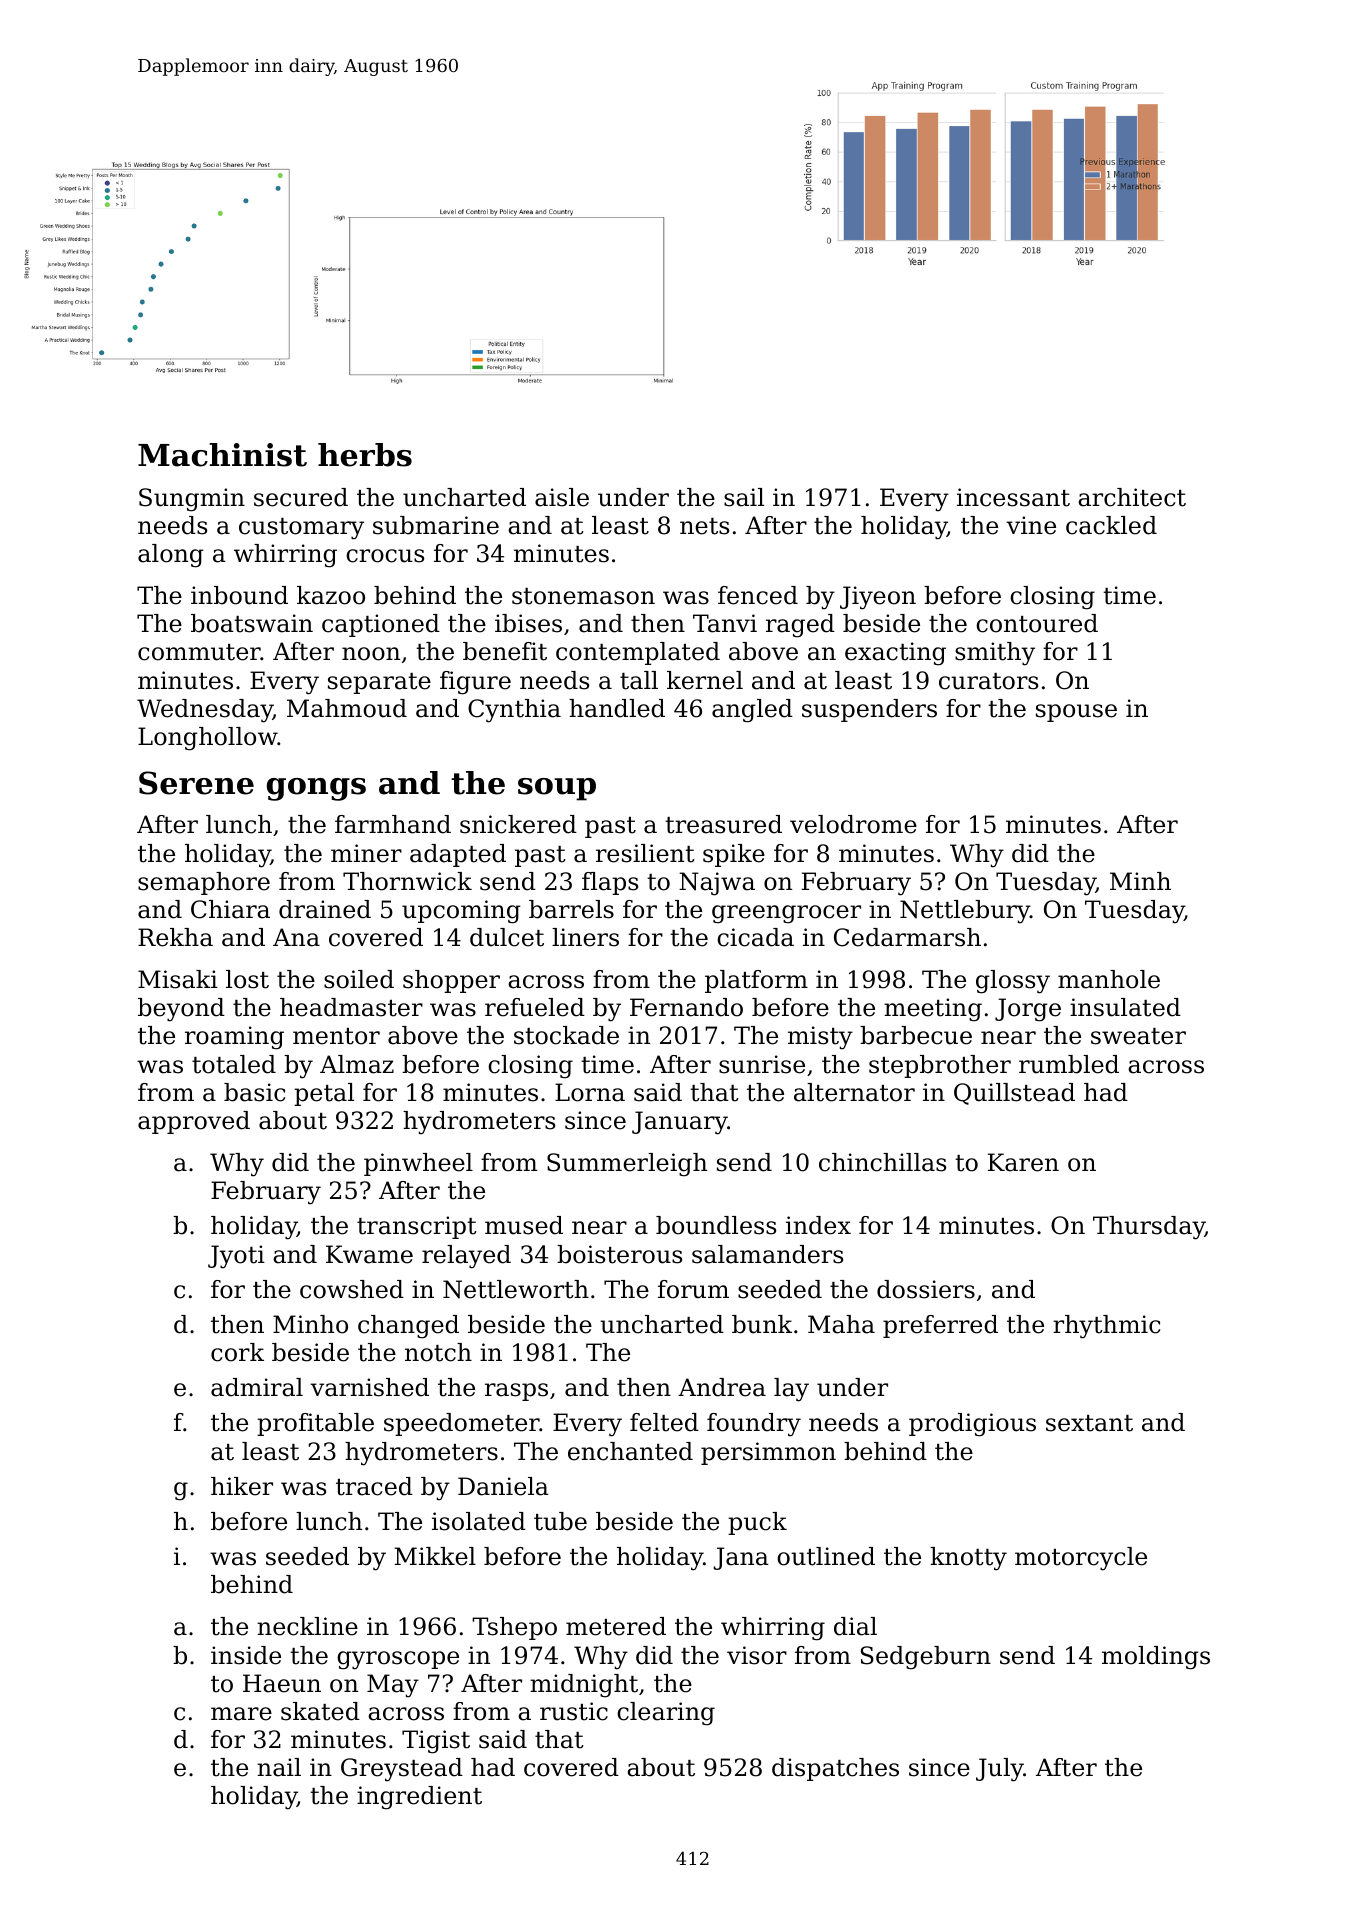  What do you see at coordinates (1111, 525) in the page?
I see `cackled` at bounding box center [1111, 525].
